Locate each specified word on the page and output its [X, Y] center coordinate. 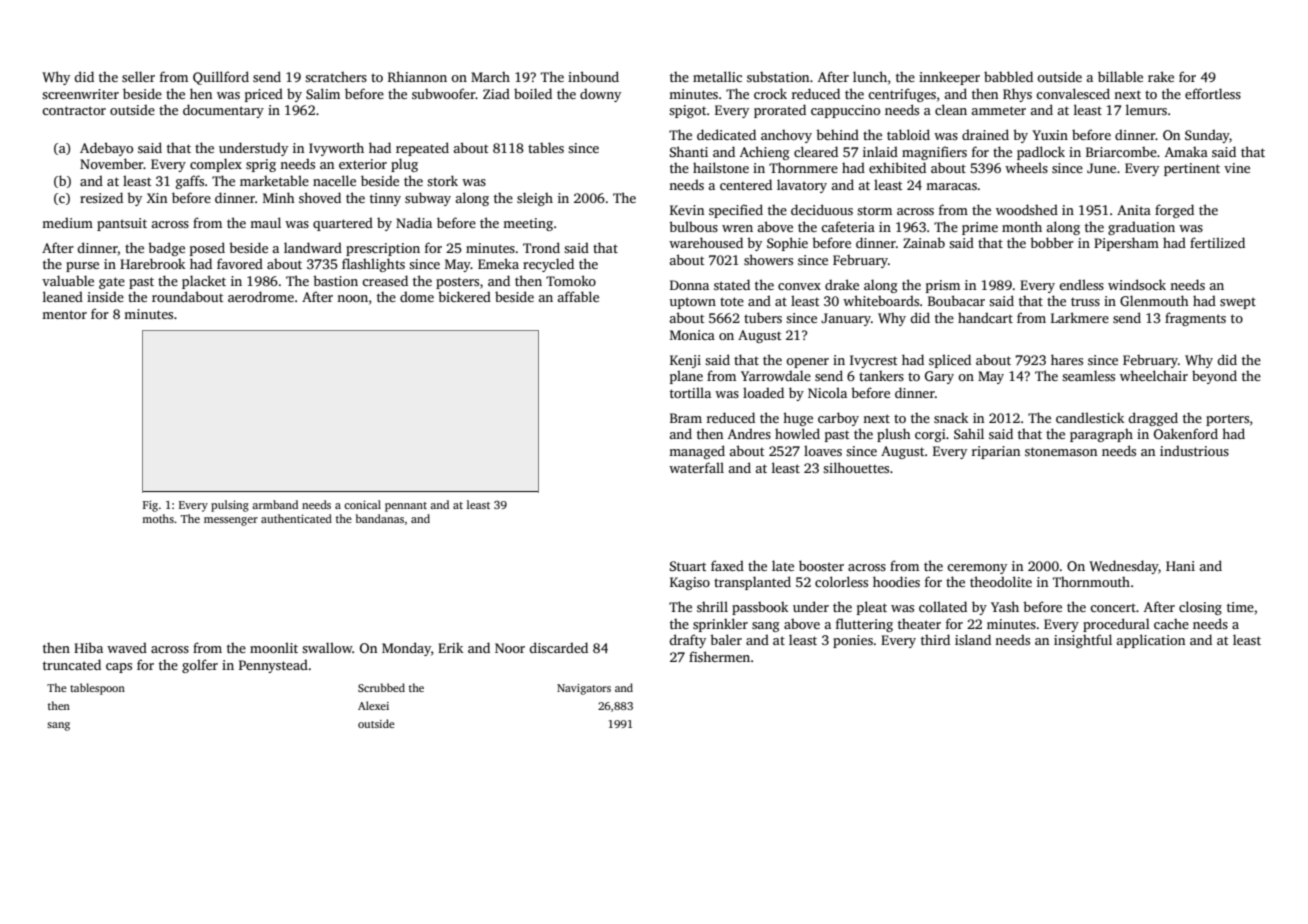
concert [1113, 607]
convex [799, 286]
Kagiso [690, 583]
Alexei [373, 705]
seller [138, 76]
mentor [64, 314]
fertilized [1217, 242]
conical [362, 504]
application [1151, 641]
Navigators [584, 689]
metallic [717, 76]
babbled [1008, 76]
